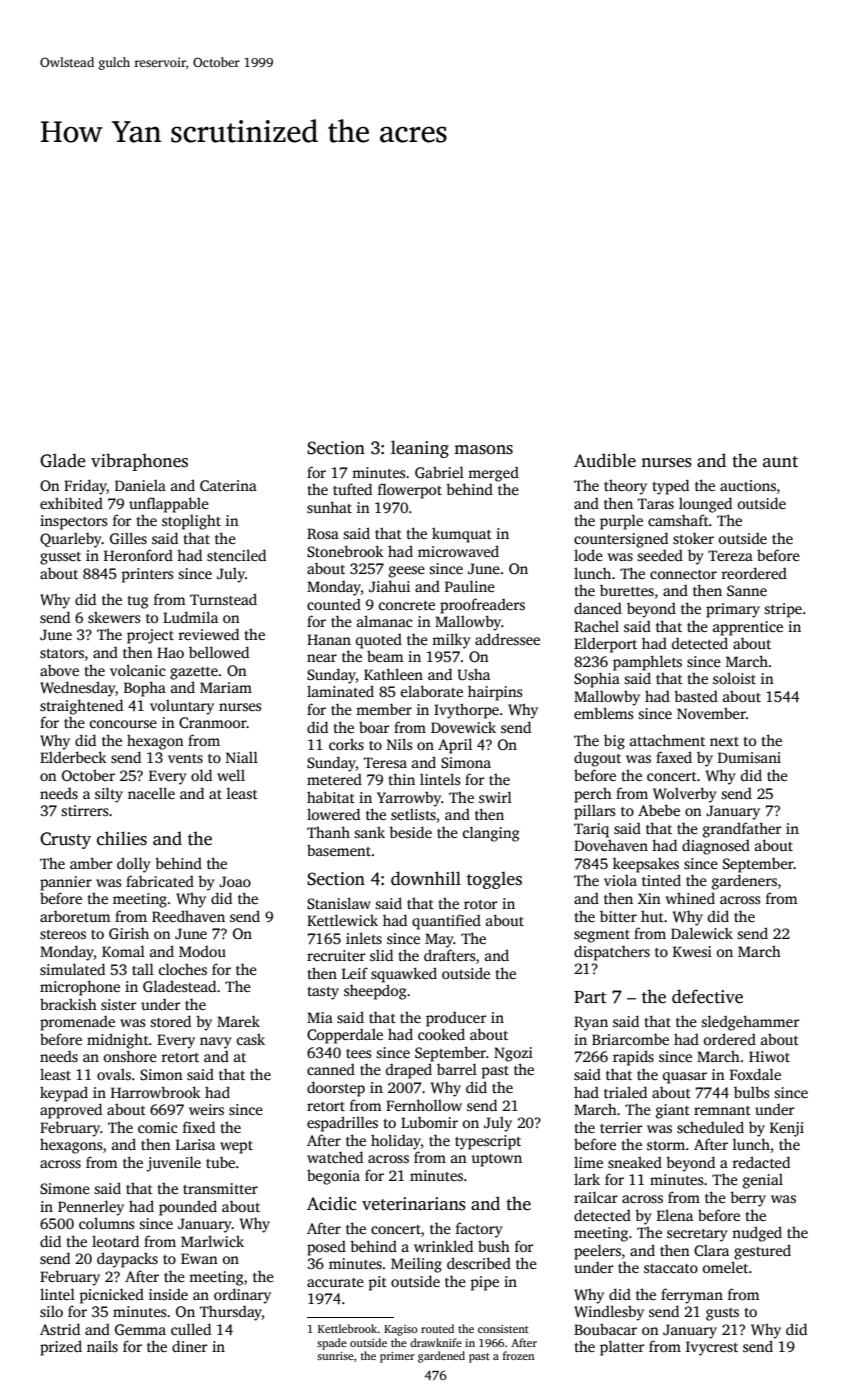 The image size is (849, 1400). Describe the element at coordinates (339, 850) in the screenshot. I see `basement` at that location.
